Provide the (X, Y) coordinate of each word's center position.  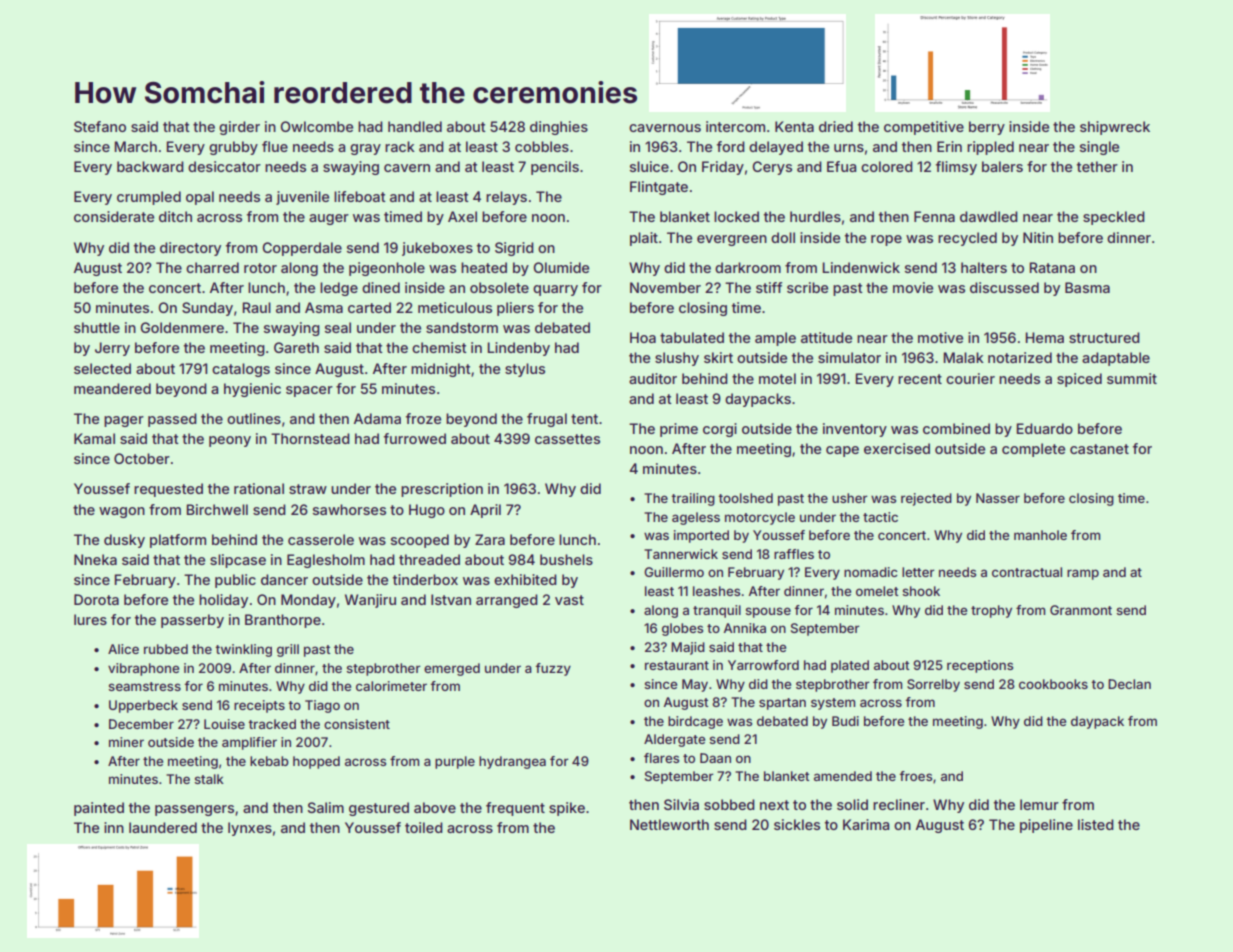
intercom (735, 126)
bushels (566, 559)
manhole (1040, 535)
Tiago (322, 706)
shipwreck (1115, 128)
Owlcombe (316, 126)
